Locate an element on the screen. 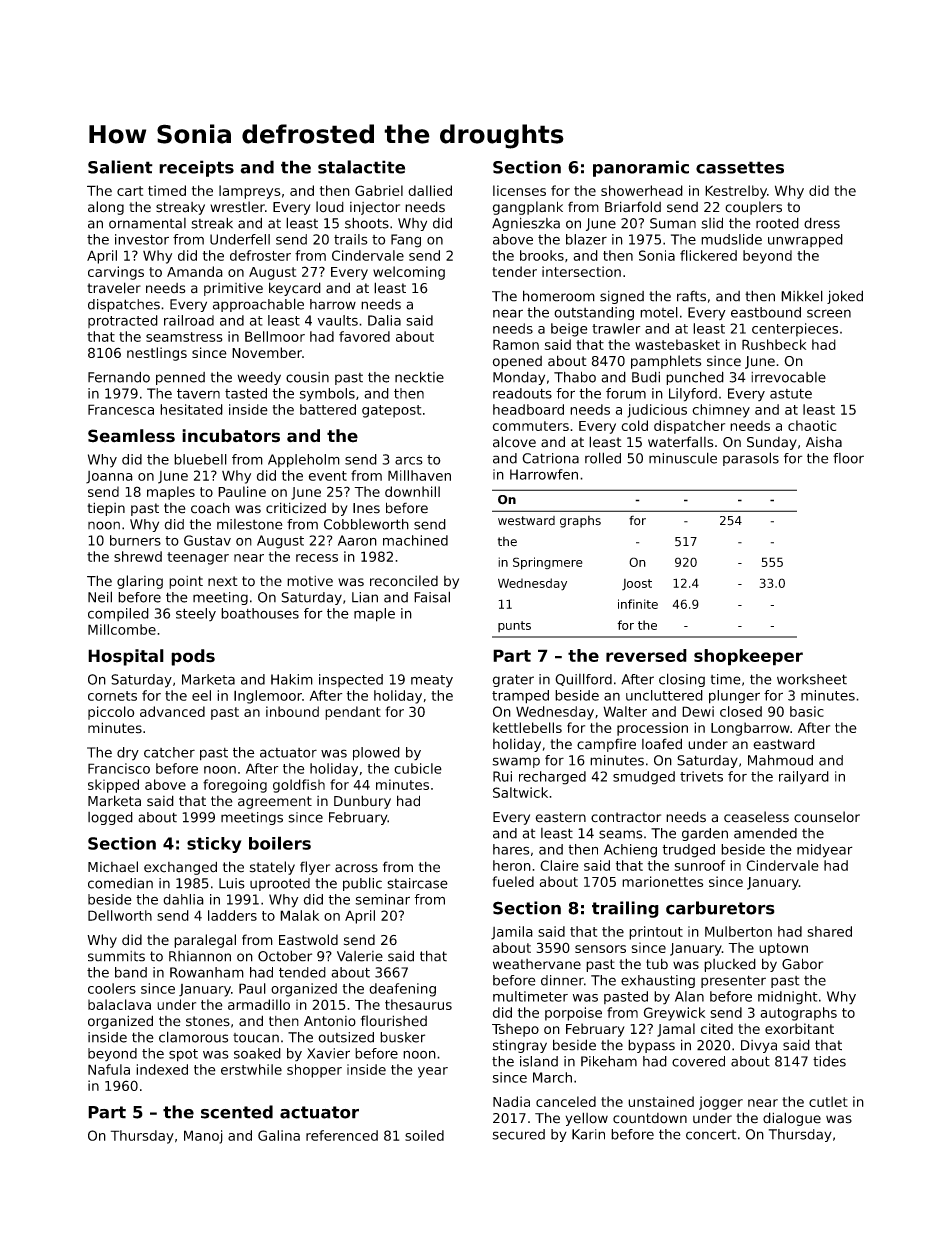 The width and height of the screenshot is (952, 1233). Nafula is located at coordinates (109, 1069).
